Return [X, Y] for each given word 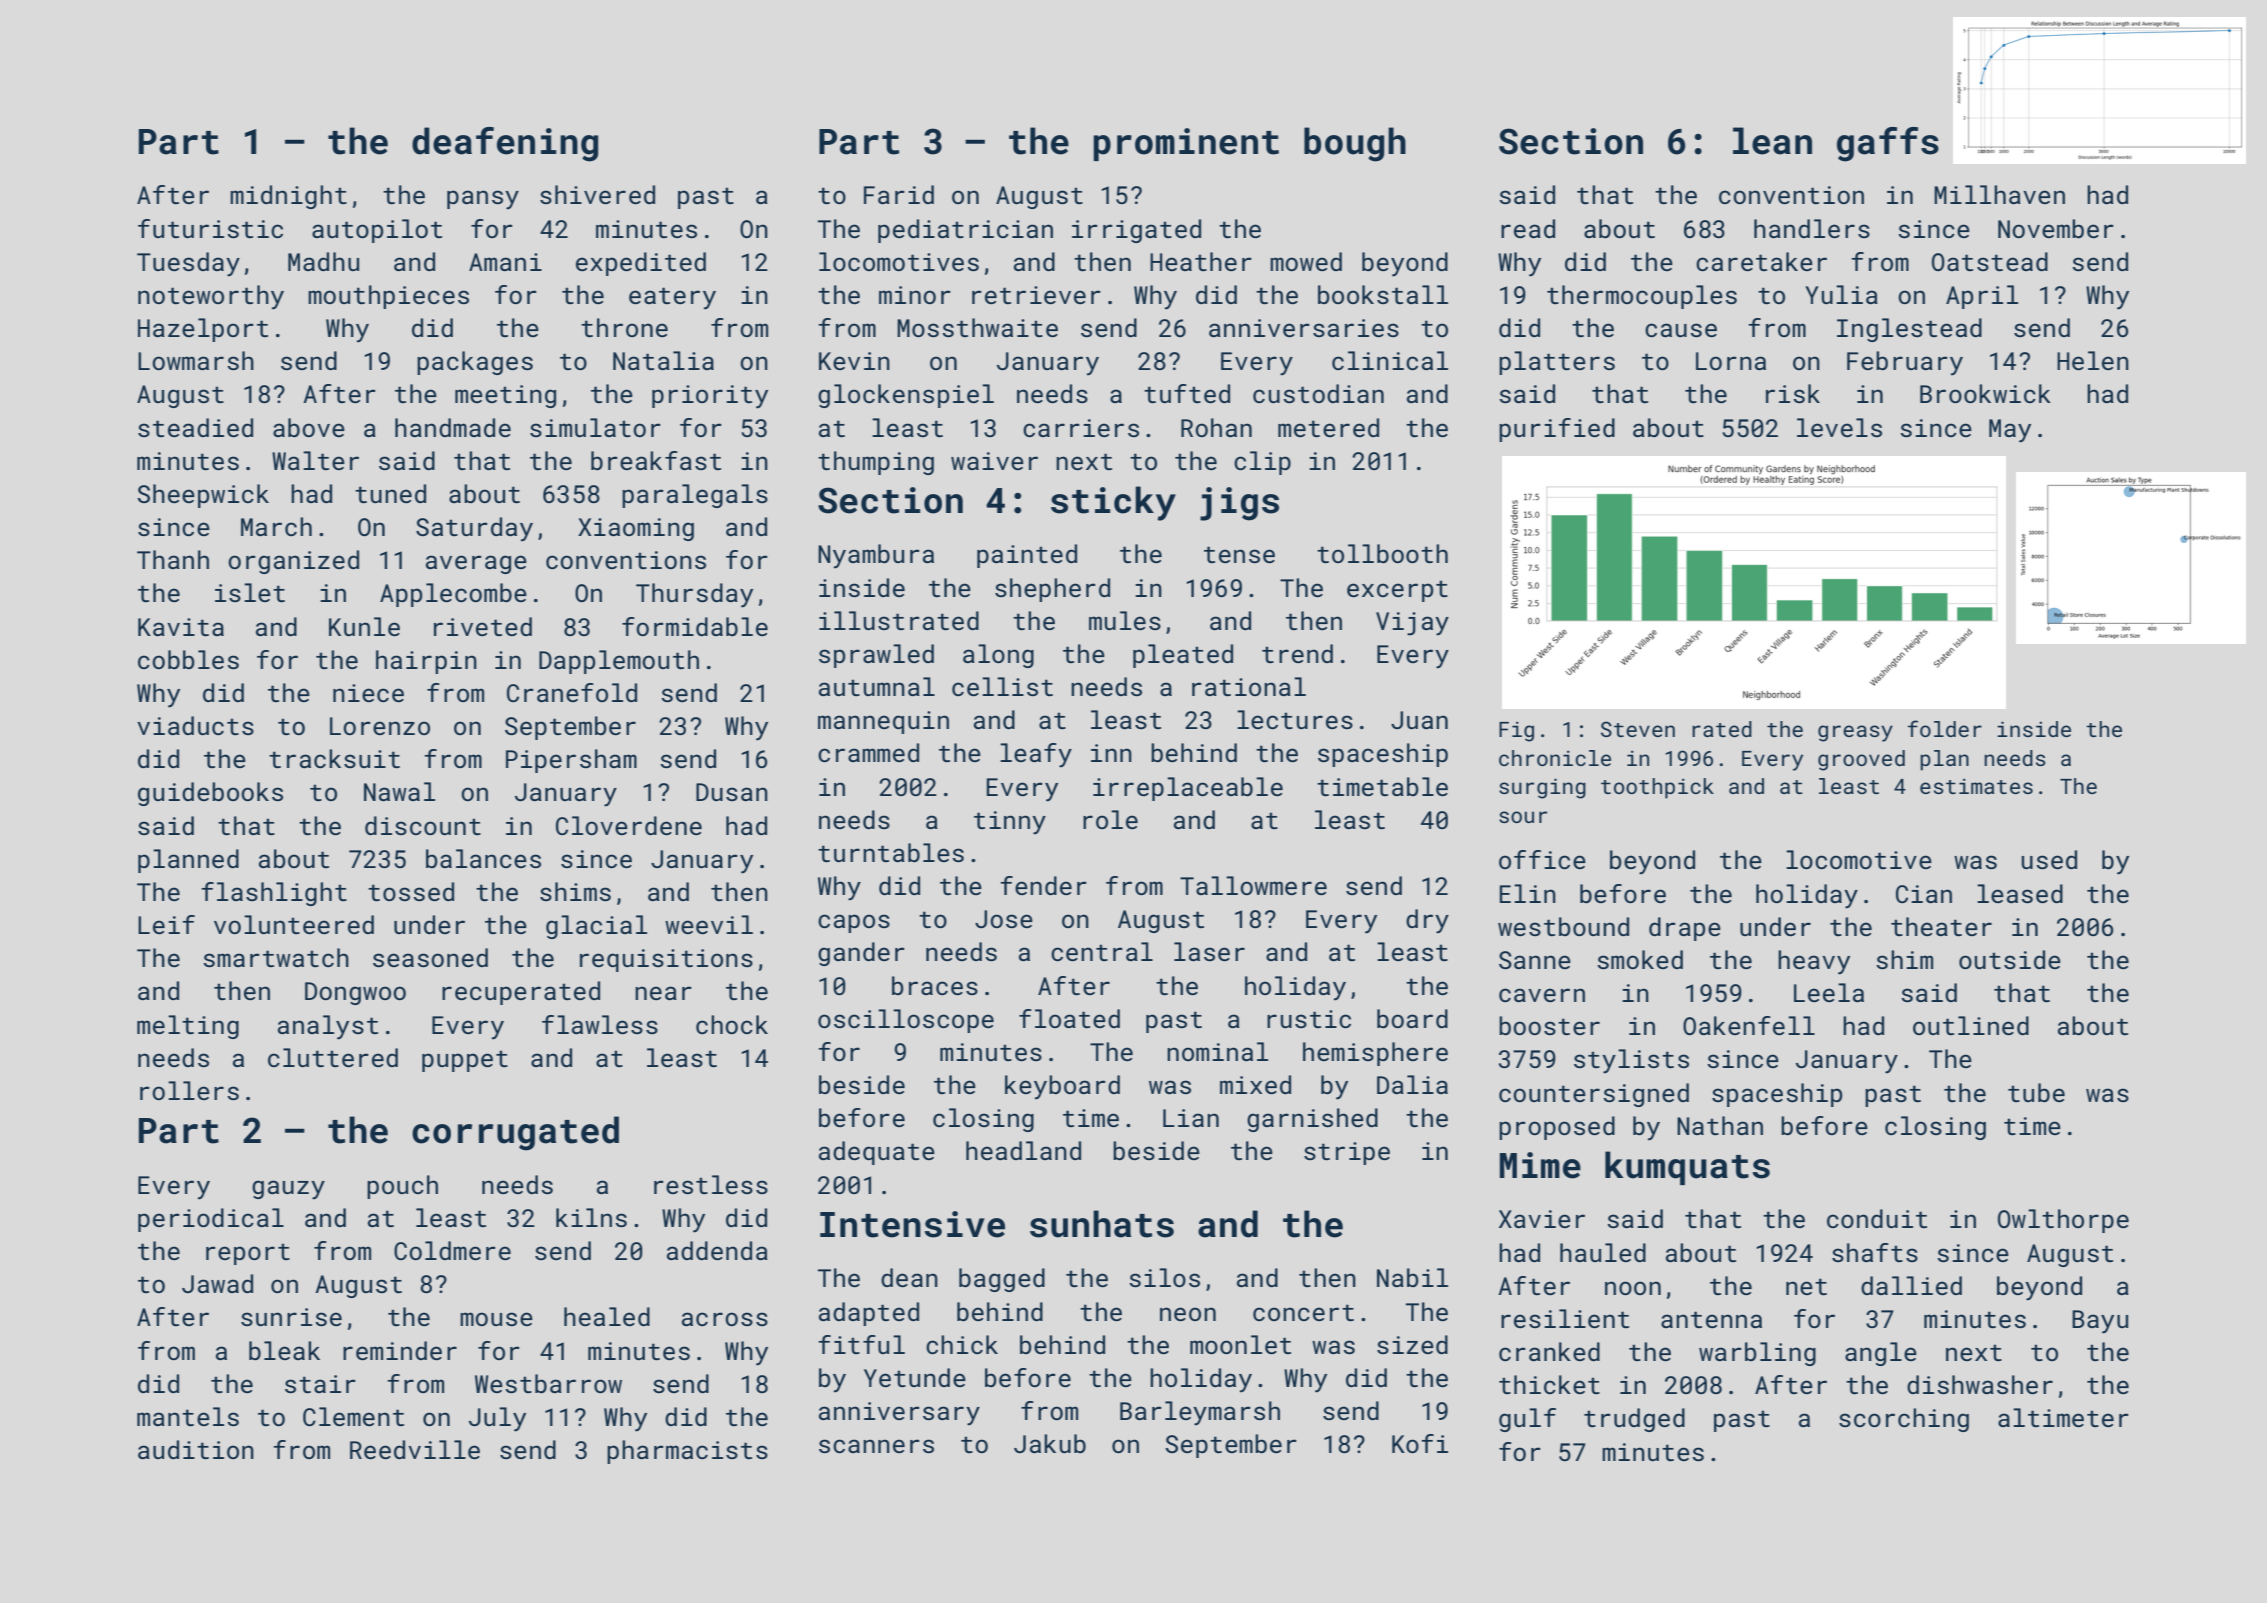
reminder [400, 1350]
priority [710, 397]
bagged [1002, 1280]
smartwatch [276, 957]
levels [1839, 427]
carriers [1081, 428]
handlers [1812, 228]
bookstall [1383, 294]
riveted [483, 626]
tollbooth [1382, 553]
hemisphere [1375, 1054]
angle [1881, 1354]
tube [2036, 1092]
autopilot [377, 231]
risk [1793, 393]
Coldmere [452, 1250]
